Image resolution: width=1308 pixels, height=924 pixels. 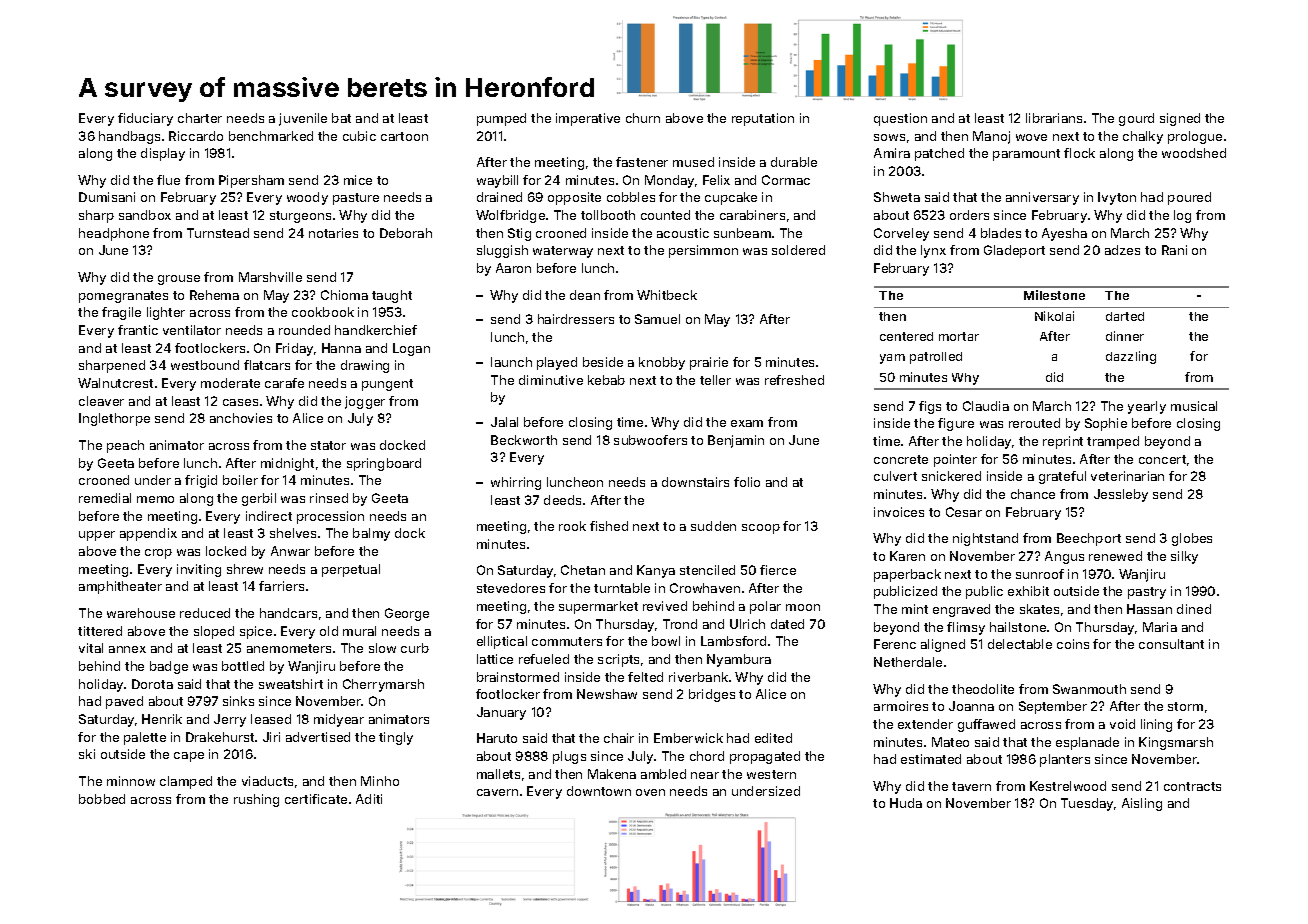 I want to click on cupcake, so click(x=731, y=198).
